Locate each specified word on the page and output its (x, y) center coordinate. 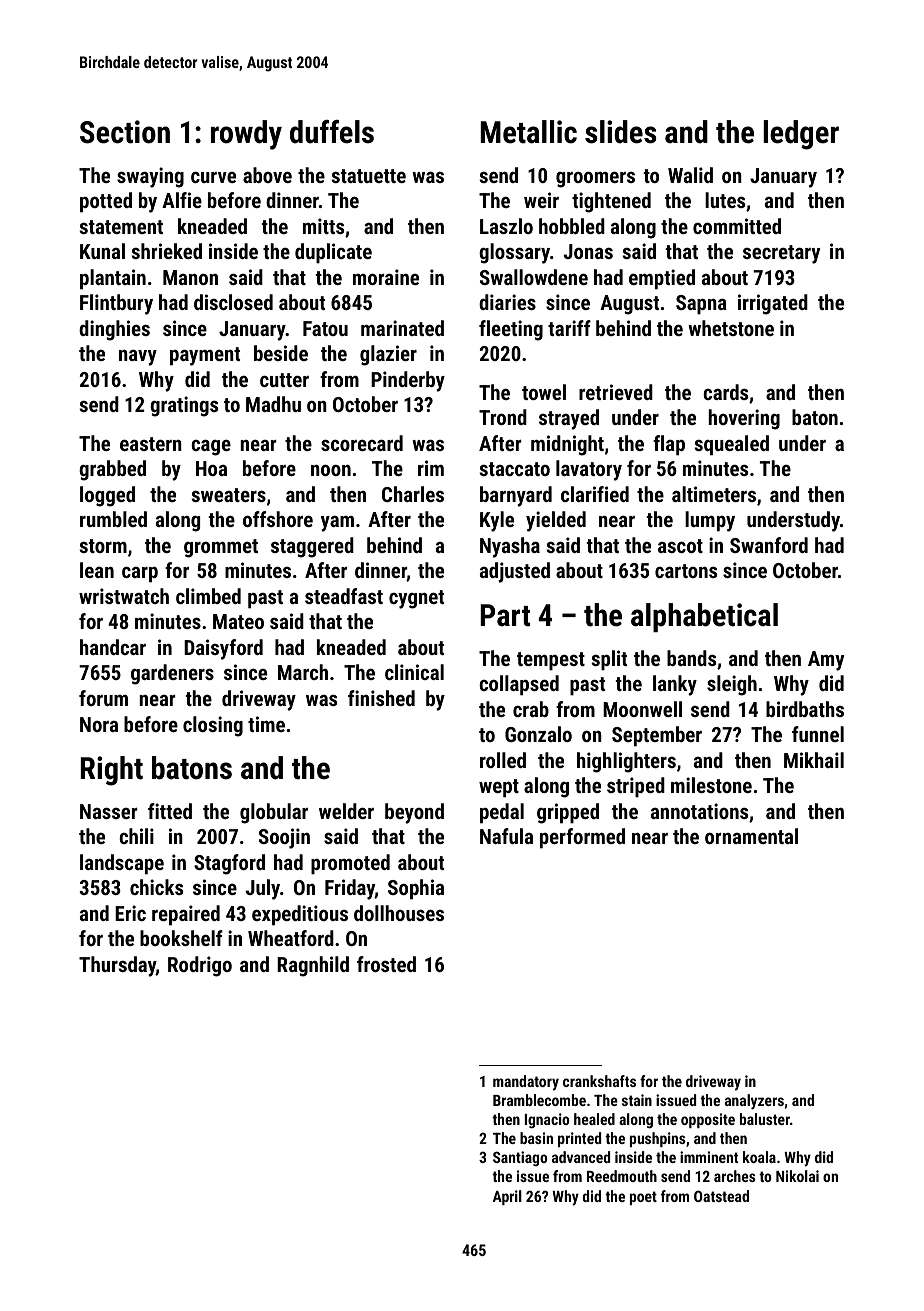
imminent (709, 1157)
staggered (312, 547)
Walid (690, 175)
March (303, 672)
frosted (386, 964)
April (507, 1197)
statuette (369, 176)
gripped (568, 813)
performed (582, 838)
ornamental (751, 836)
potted (106, 202)
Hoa (211, 468)
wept (499, 788)
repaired (186, 915)
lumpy (710, 521)
